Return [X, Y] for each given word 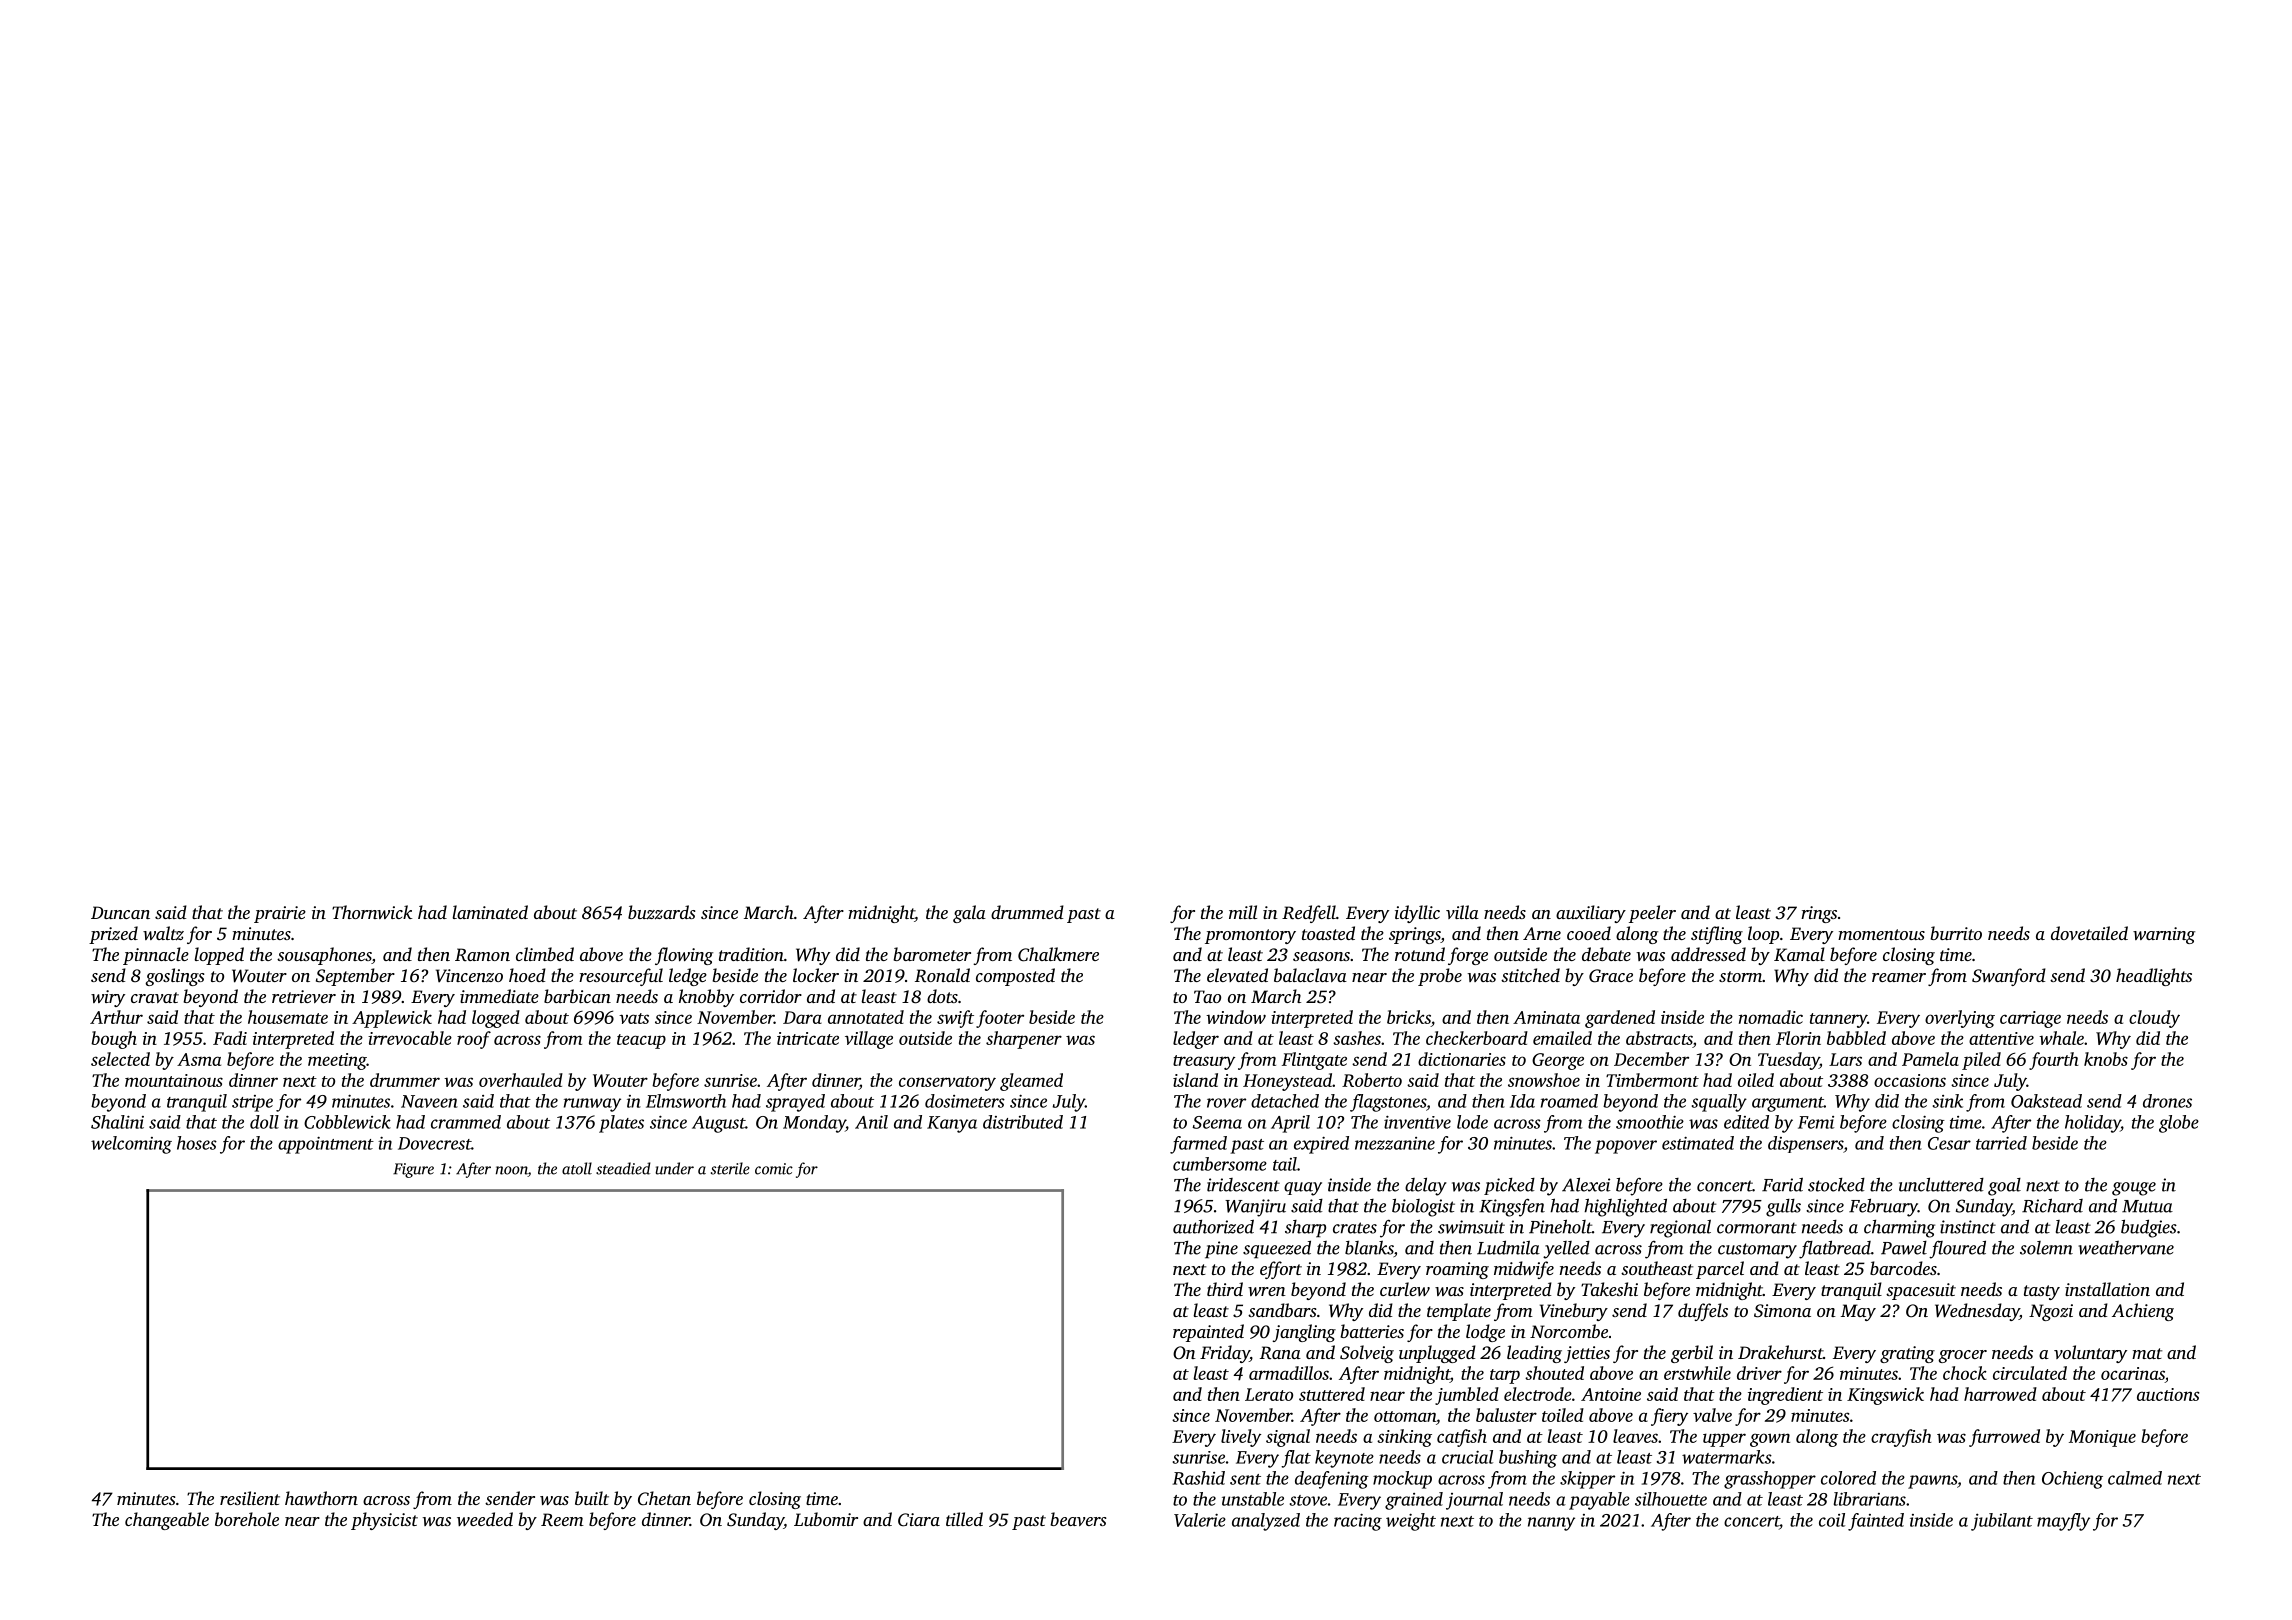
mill [1243, 912]
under [674, 1168]
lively [1241, 1438]
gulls [1783, 1208]
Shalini [117, 1122]
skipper [1587, 1480]
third [1225, 1289]
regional [1680, 1228]
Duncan [120, 912]
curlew [1405, 1289]
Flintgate [1314, 1061]
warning [2164, 935]
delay [1426, 1186]
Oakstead [2046, 1101]
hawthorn [321, 1498]
